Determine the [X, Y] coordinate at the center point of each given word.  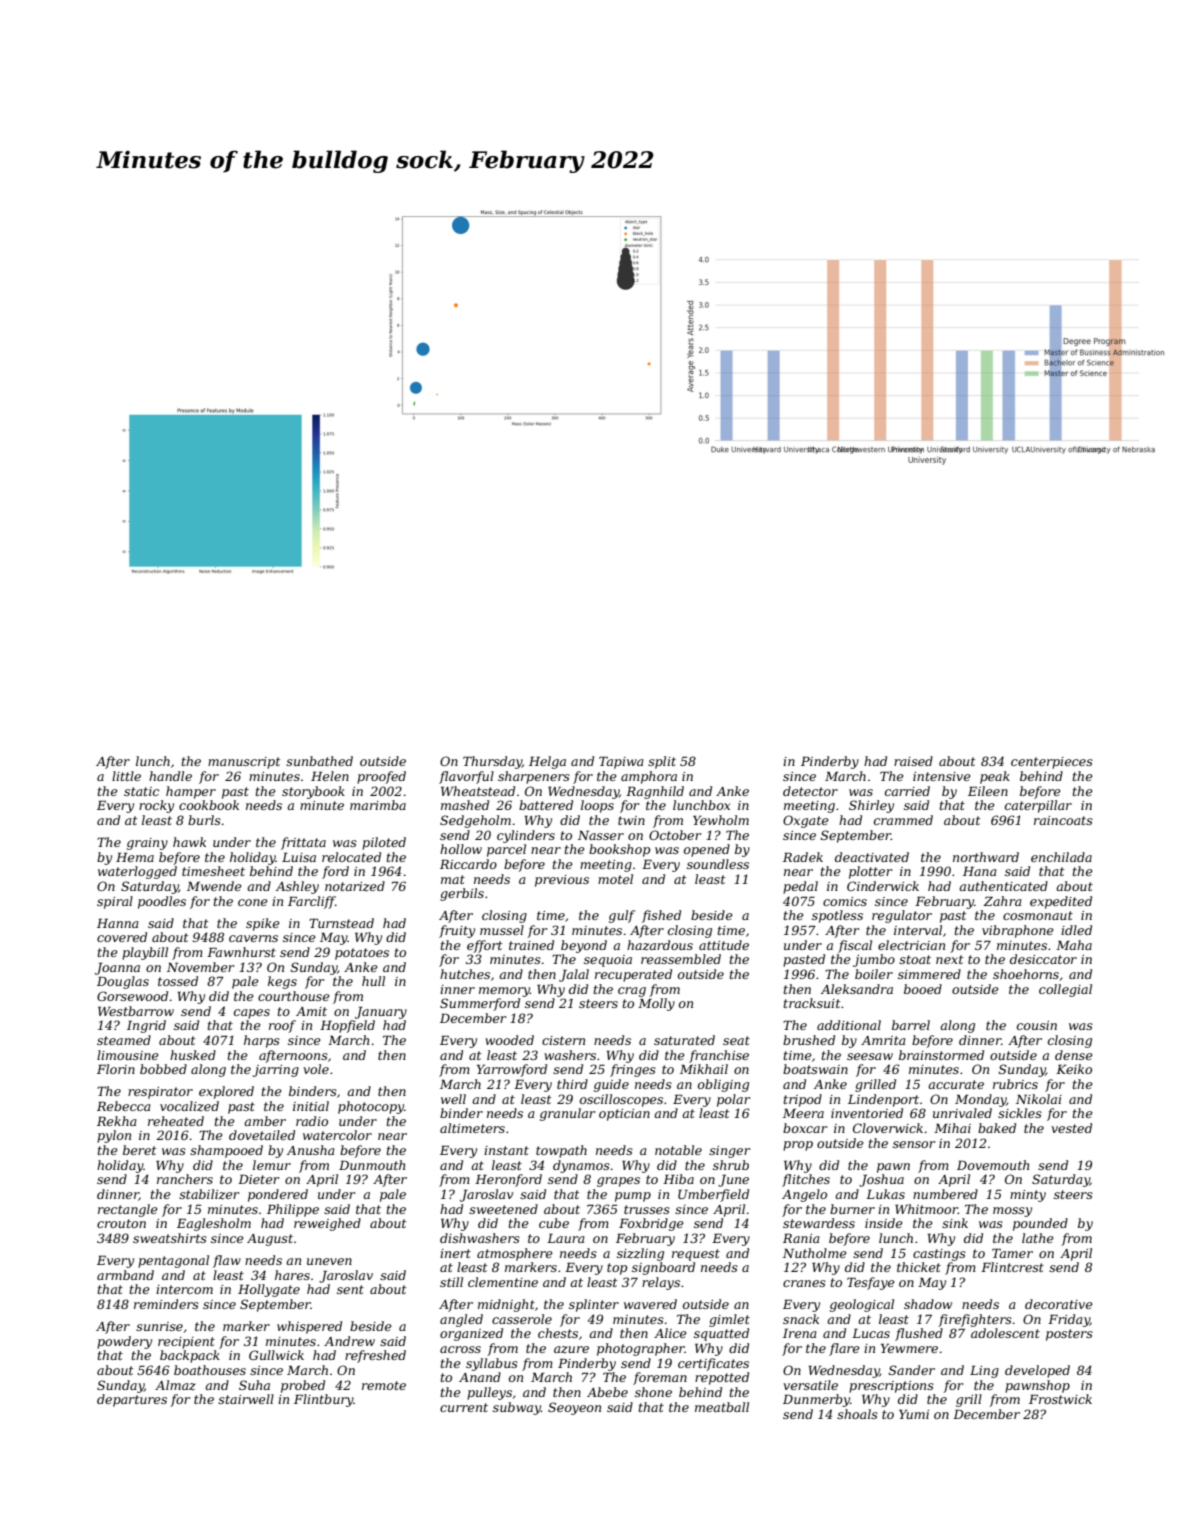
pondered [278, 1195]
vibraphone [1018, 931]
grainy [147, 844]
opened [707, 850]
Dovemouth [993, 1165]
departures [132, 1400]
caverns [253, 938]
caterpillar [1038, 806]
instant [506, 1150]
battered [546, 805]
